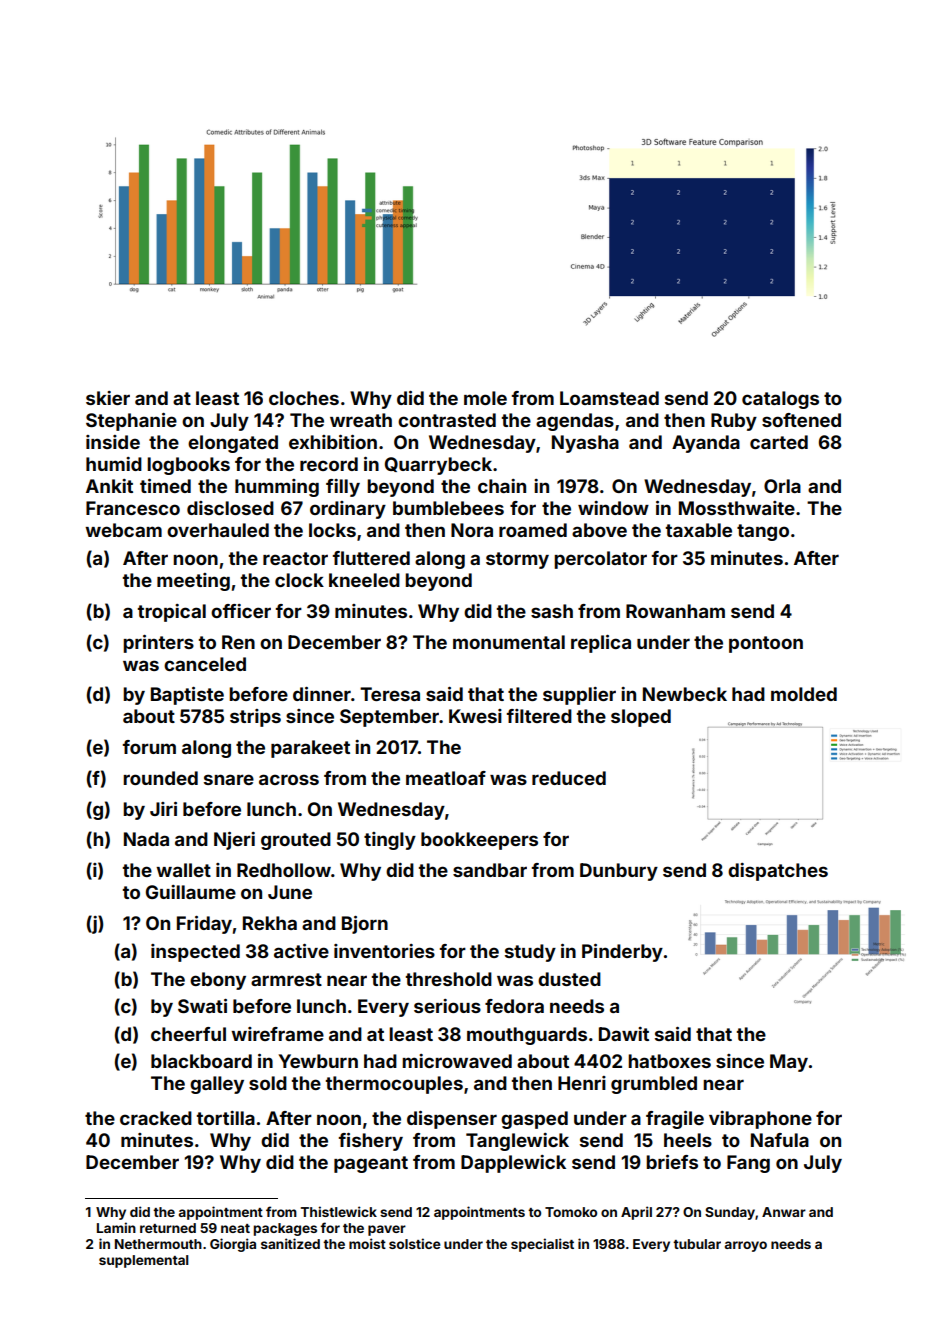 The image size is (928, 1318). What do you see at coordinates (778, 872) in the screenshot?
I see `dispatches` at bounding box center [778, 872].
